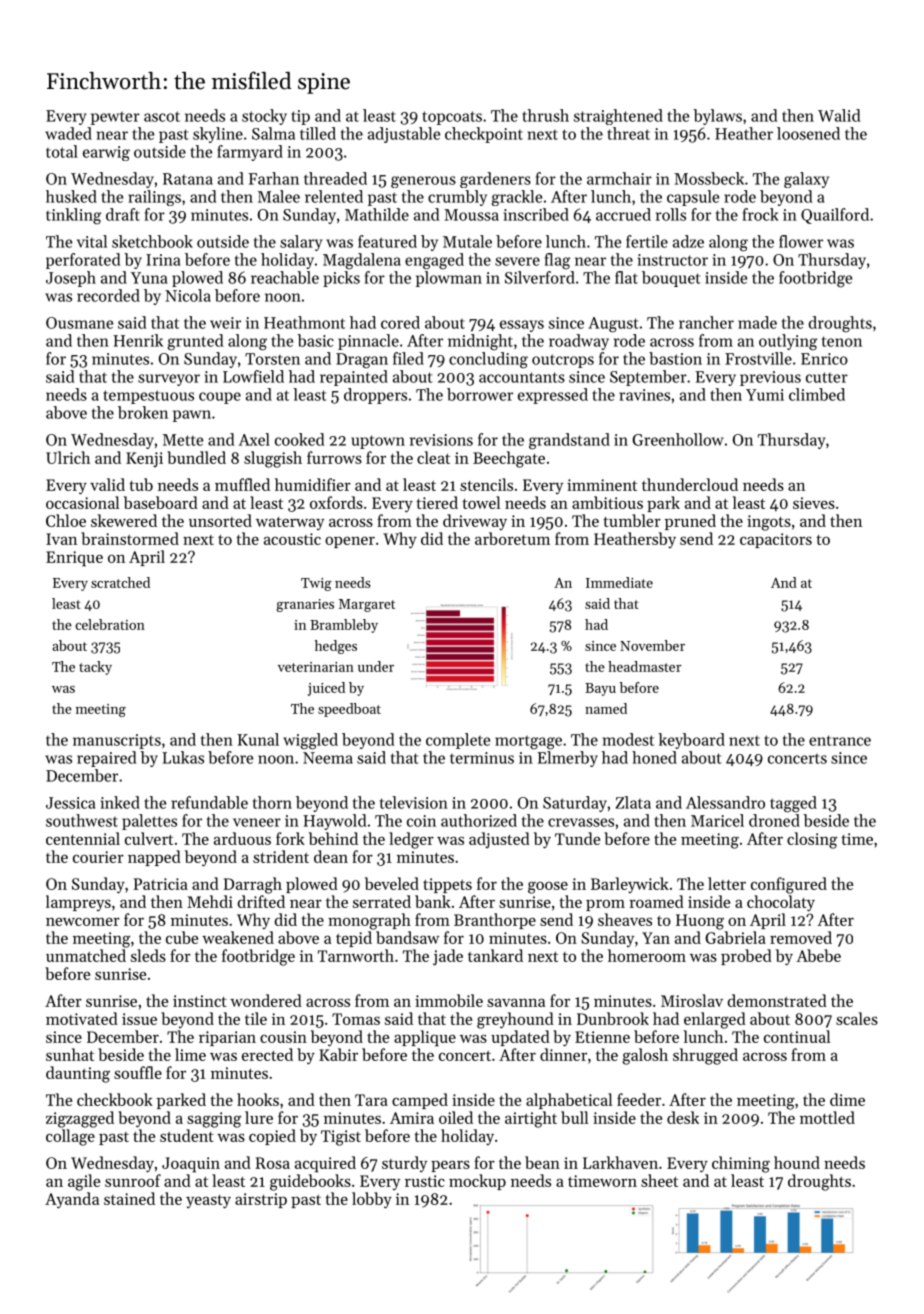 This screenshot has width=924, height=1314. I want to click on Malee, so click(279, 196).
